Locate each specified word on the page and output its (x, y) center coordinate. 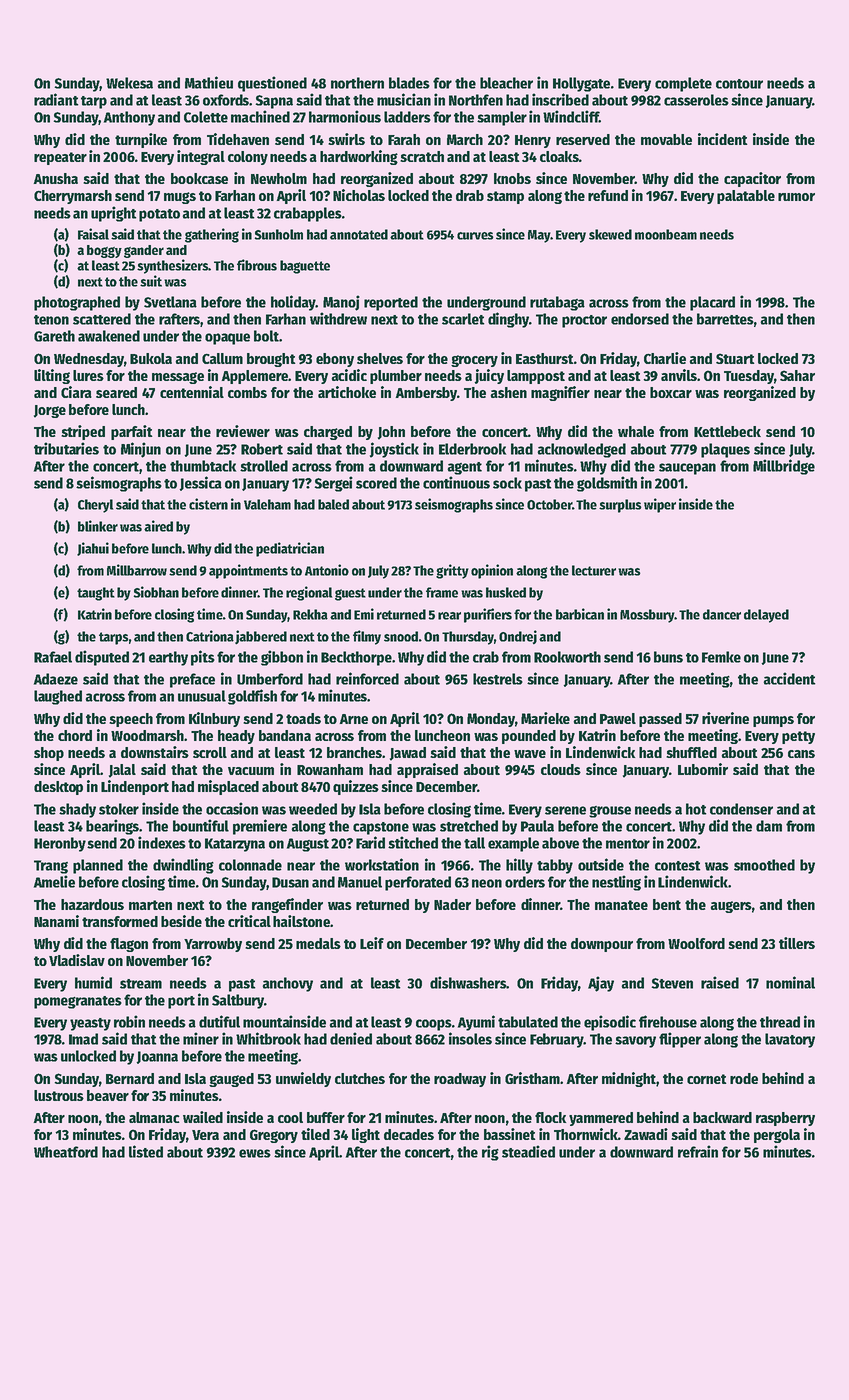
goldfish (252, 697)
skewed (610, 234)
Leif (372, 943)
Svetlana (170, 302)
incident (723, 139)
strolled (264, 466)
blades (409, 83)
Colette (206, 117)
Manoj (341, 303)
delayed (766, 616)
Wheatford (66, 1152)
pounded (529, 737)
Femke (721, 657)
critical (249, 921)
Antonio (327, 570)
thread (780, 1022)
